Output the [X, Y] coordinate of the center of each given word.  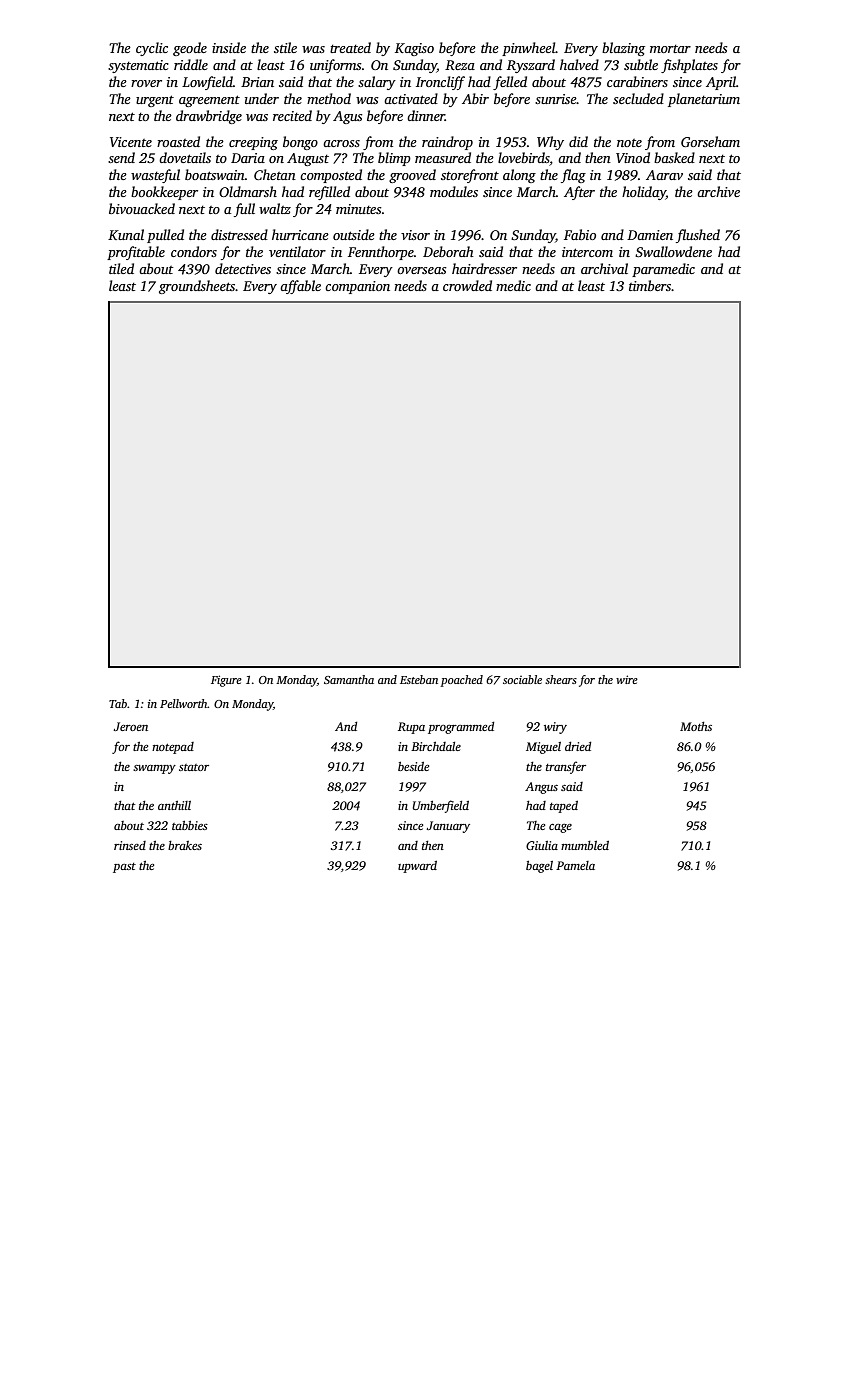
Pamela [575, 865]
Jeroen [130, 726]
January [448, 827]
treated [350, 47]
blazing [623, 49]
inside [229, 47]
